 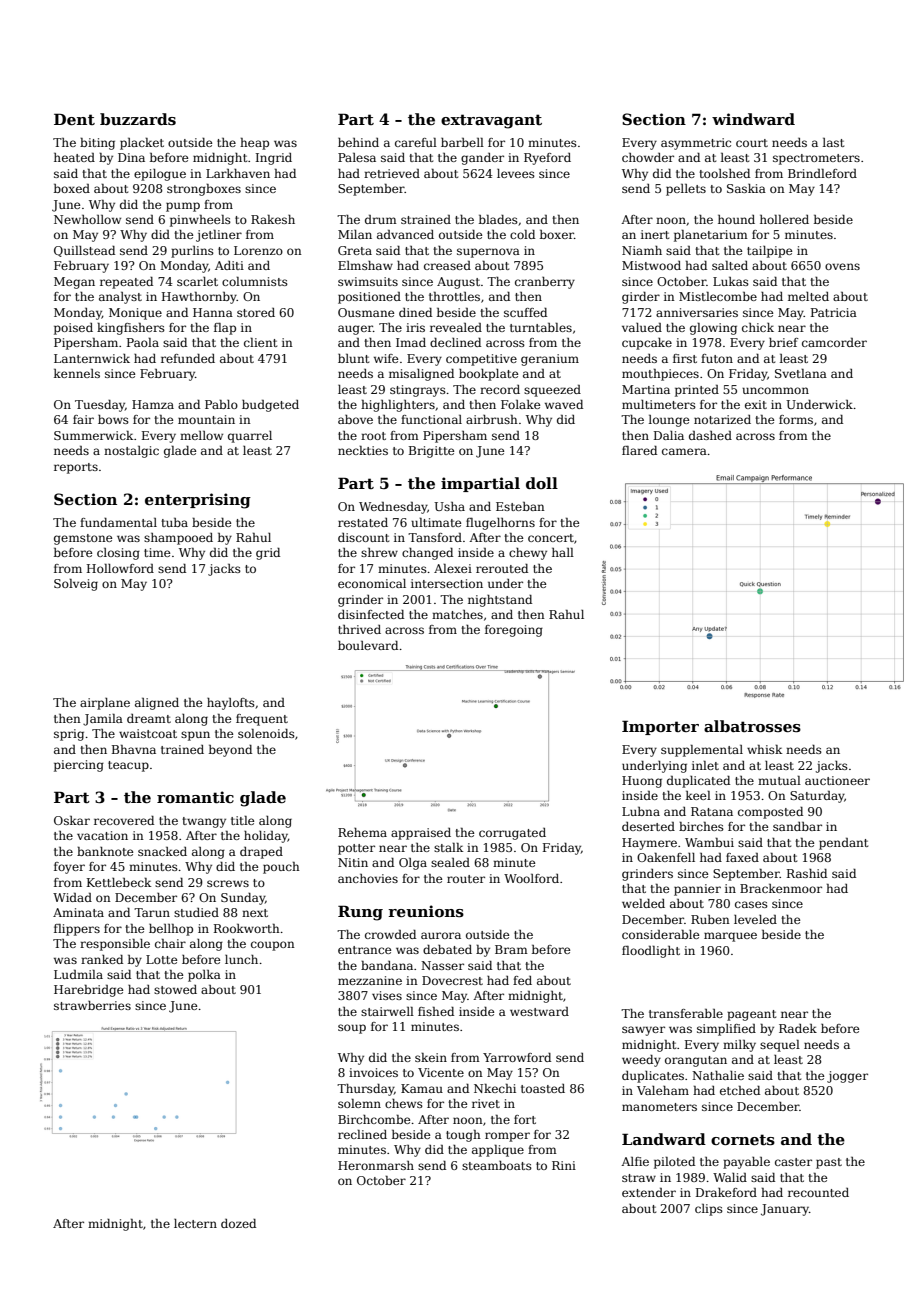 What do you see at coordinates (462, 142) in the screenshot?
I see `barbell` at bounding box center [462, 142].
